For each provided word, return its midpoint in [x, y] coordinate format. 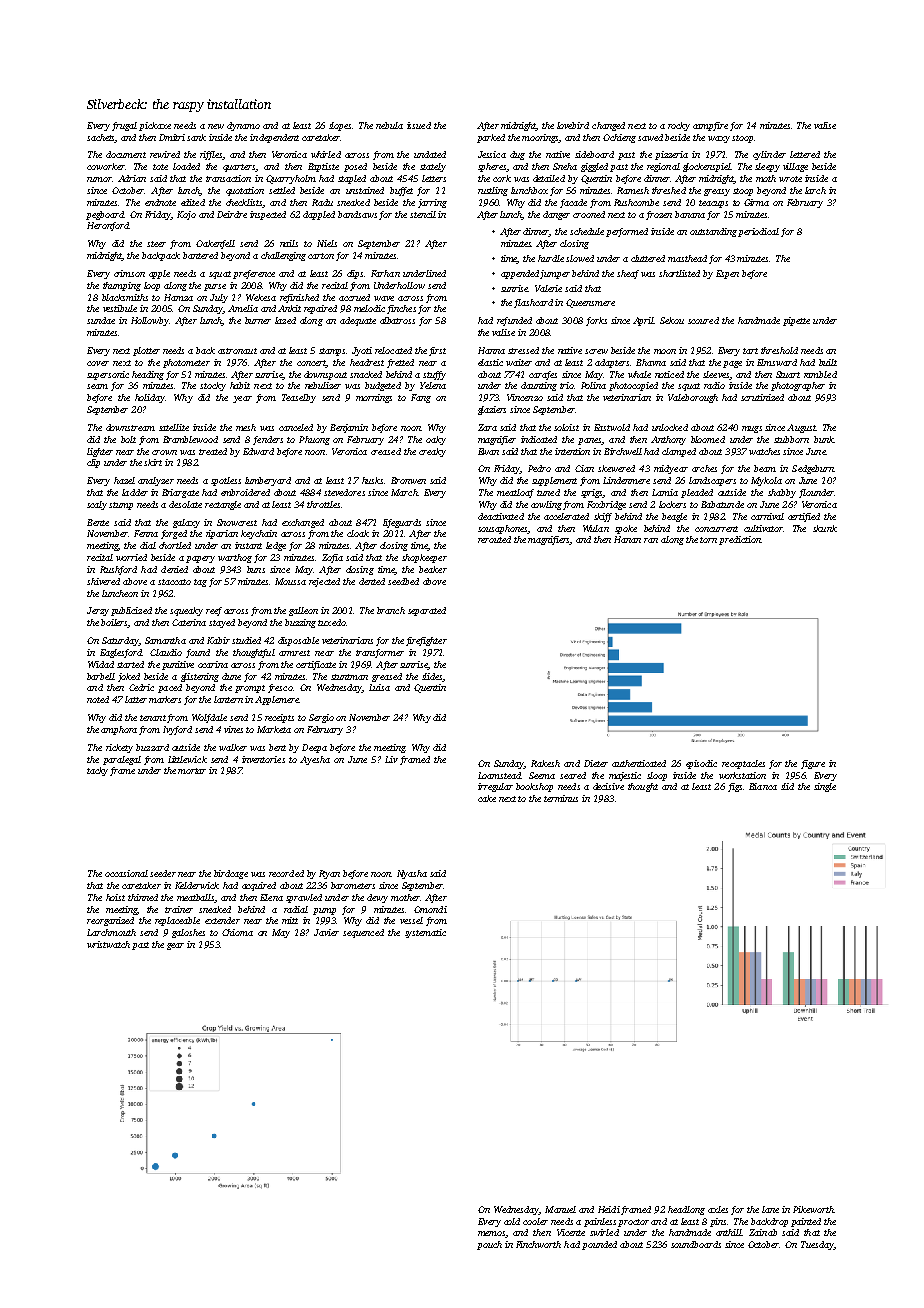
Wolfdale [209, 718]
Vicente [571, 1232]
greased [387, 677]
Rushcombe [636, 202]
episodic [701, 764]
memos [491, 1233]
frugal [124, 126]
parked [491, 138]
